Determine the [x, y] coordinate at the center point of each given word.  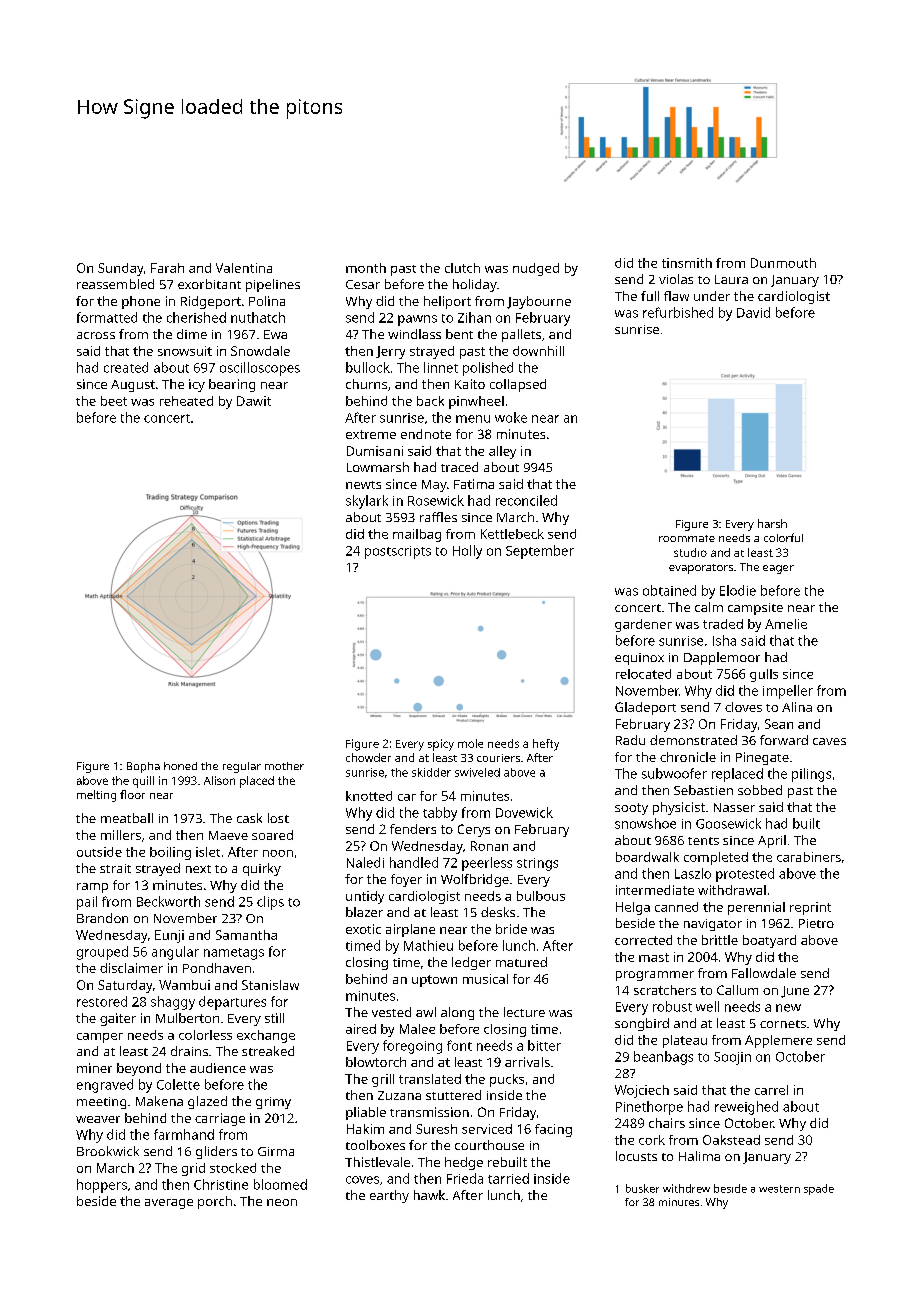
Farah [167, 268]
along [457, 1013]
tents [703, 841]
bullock [368, 367]
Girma [276, 1151]
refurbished [678, 312]
